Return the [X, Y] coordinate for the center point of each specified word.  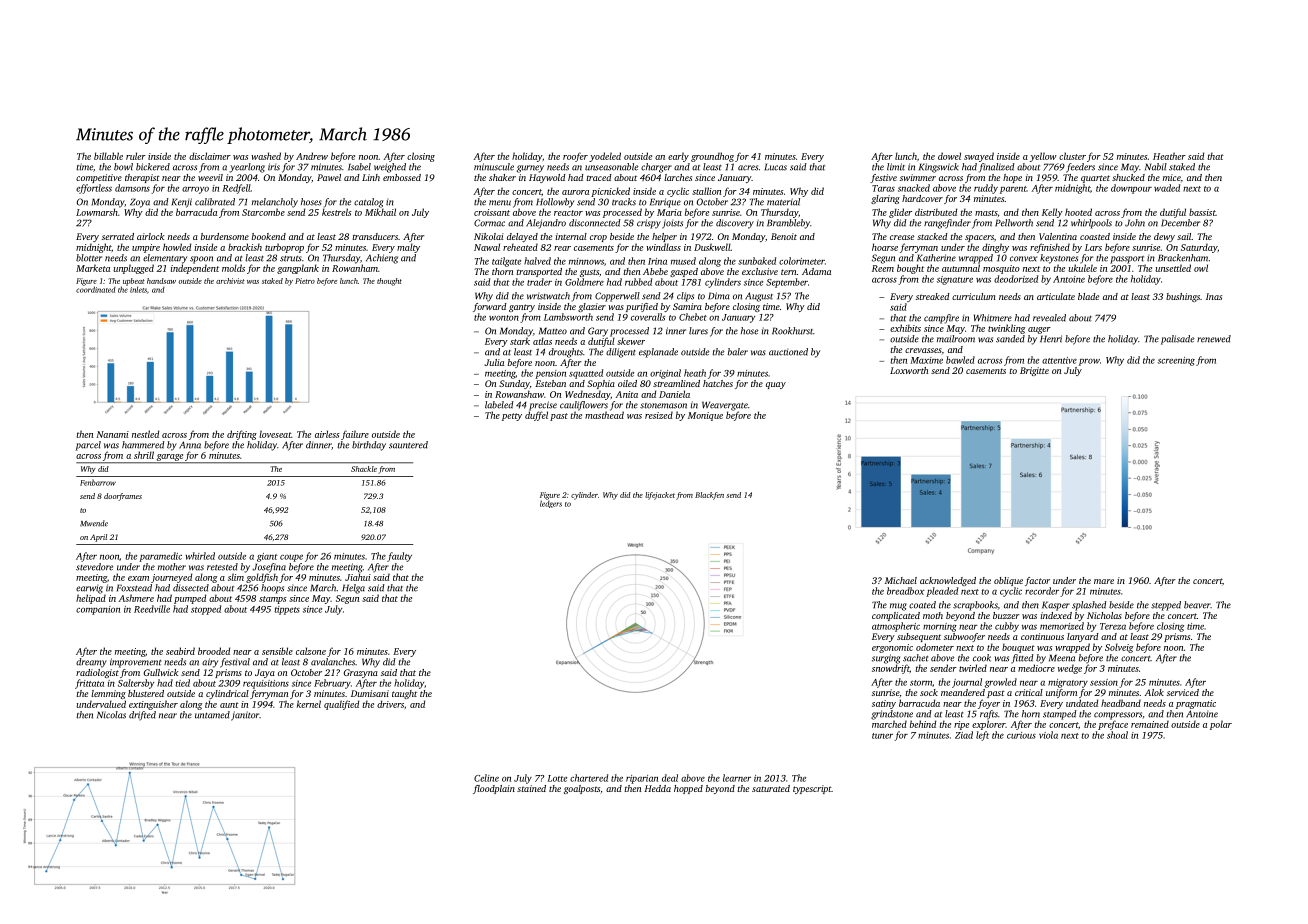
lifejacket [660, 496]
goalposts [582, 789]
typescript [812, 789]
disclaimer [210, 156]
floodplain [494, 789]
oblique [1008, 581]
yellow [1043, 157]
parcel [88, 446]
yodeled [605, 157]
